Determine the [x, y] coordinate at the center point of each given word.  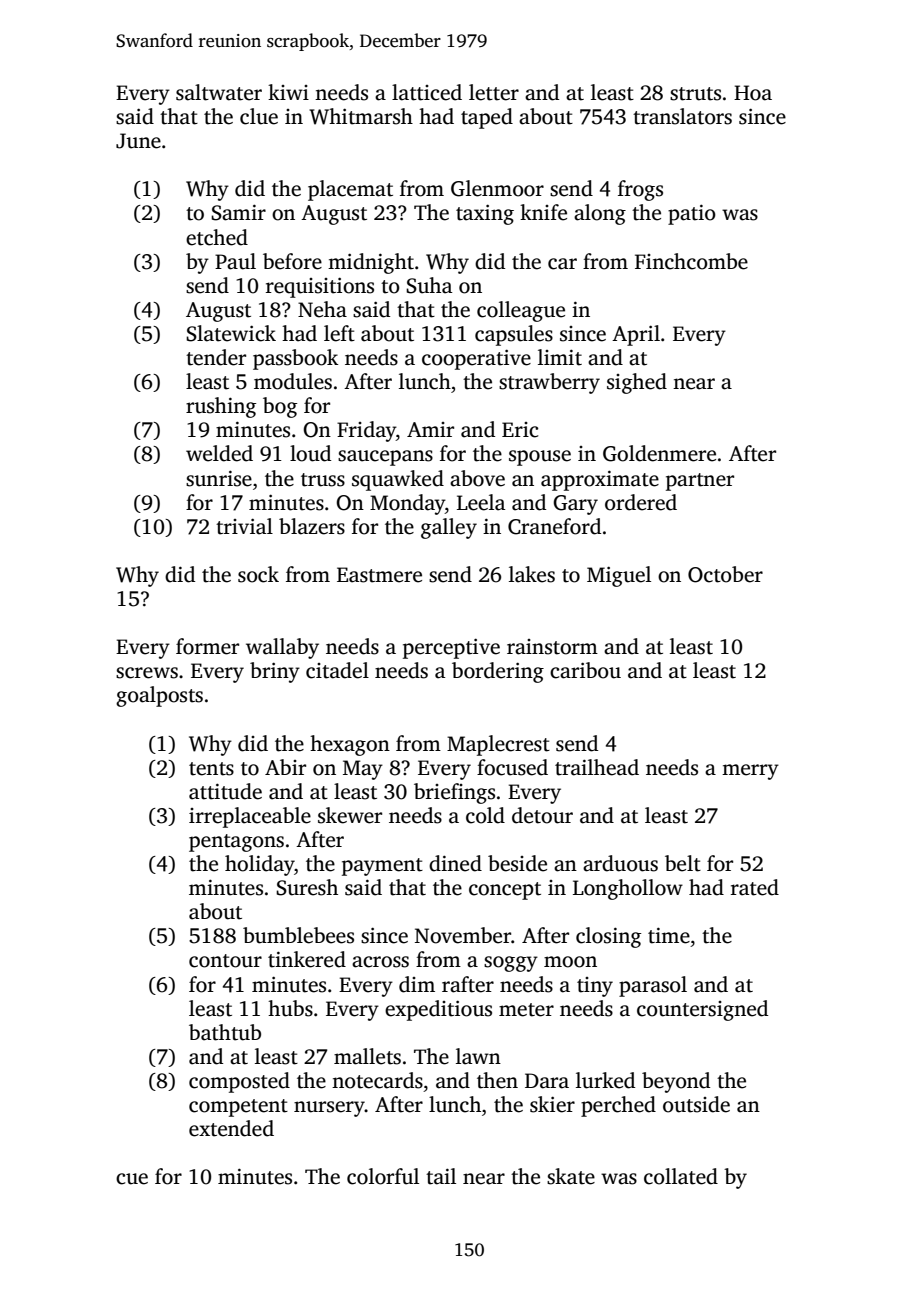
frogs [640, 190]
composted [239, 1082]
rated [755, 887]
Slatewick [231, 333]
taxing [485, 214]
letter [494, 92]
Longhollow [628, 889]
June [138, 141]
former [207, 646]
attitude [225, 791]
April [636, 335]
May [363, 770]
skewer [350, 815]
